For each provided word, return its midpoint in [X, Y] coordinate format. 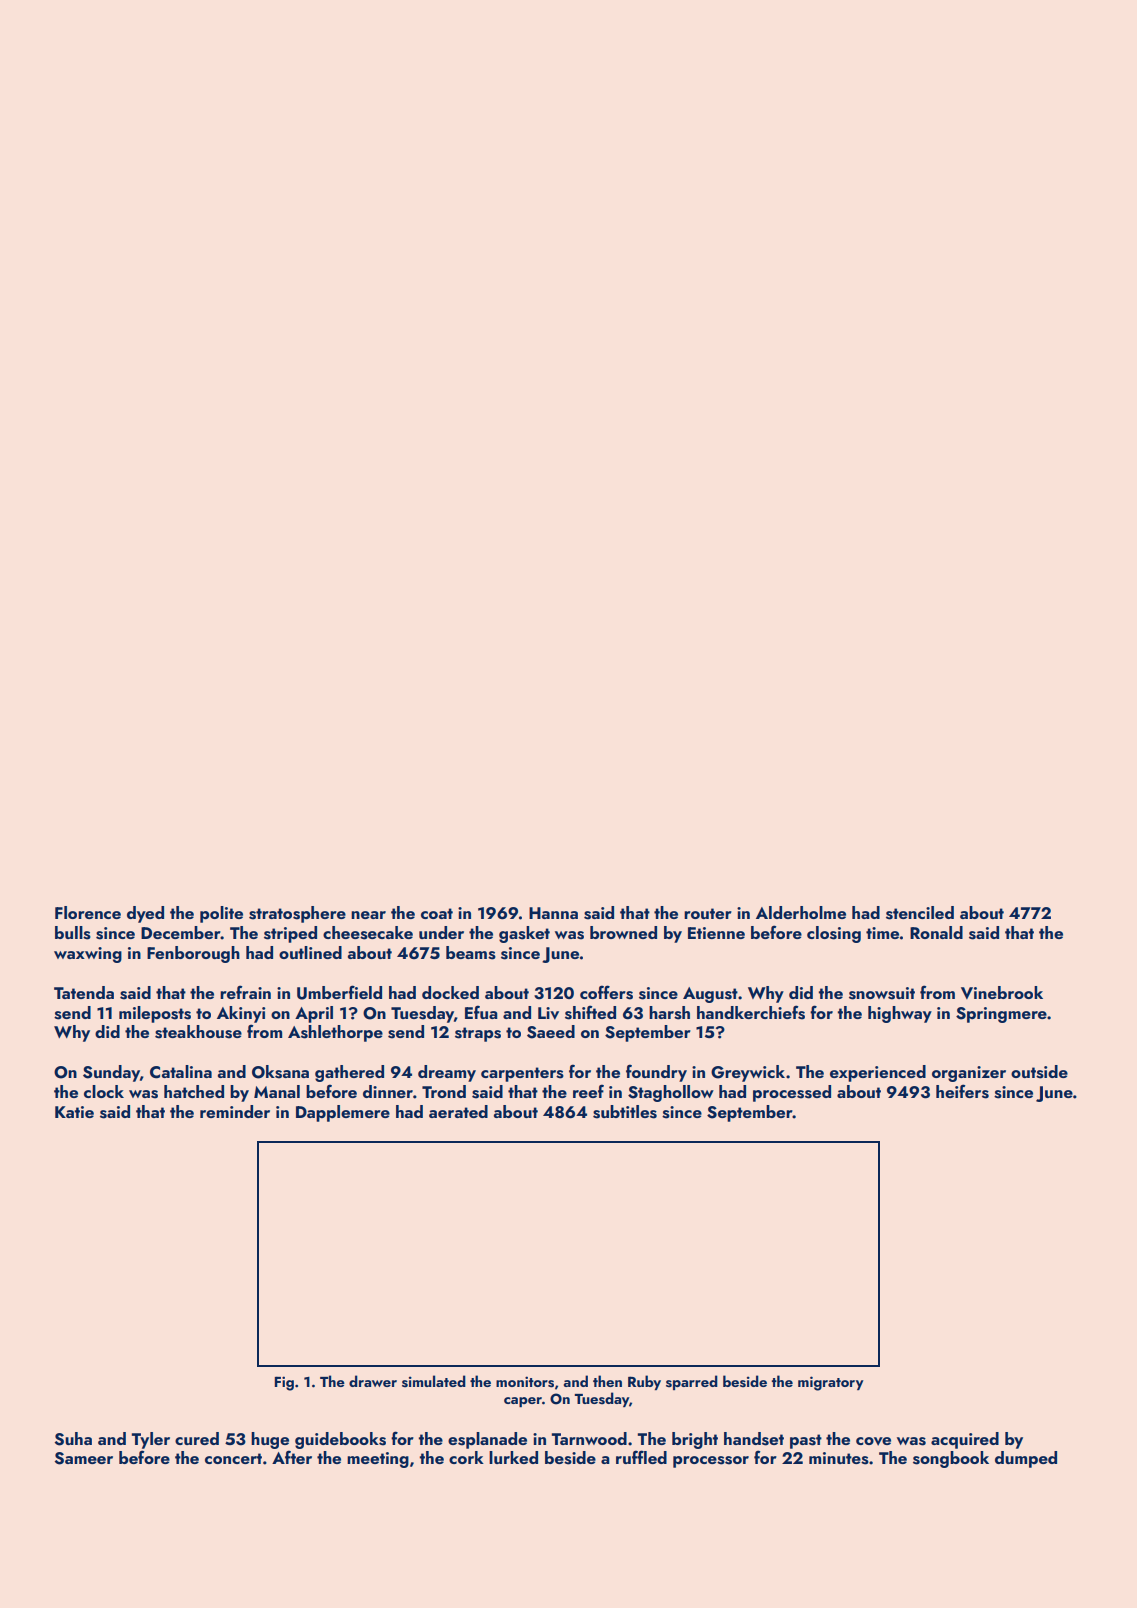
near [368, 915]
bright [695, 1440]
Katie [74, 1112]
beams [471, 953]
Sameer [84, 1458]
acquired [965, 1440]
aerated [458, 1111]
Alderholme [801, 912]
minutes [839, 1458]
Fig [284, 1383]
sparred [692, 1382]
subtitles [625, 1112]
